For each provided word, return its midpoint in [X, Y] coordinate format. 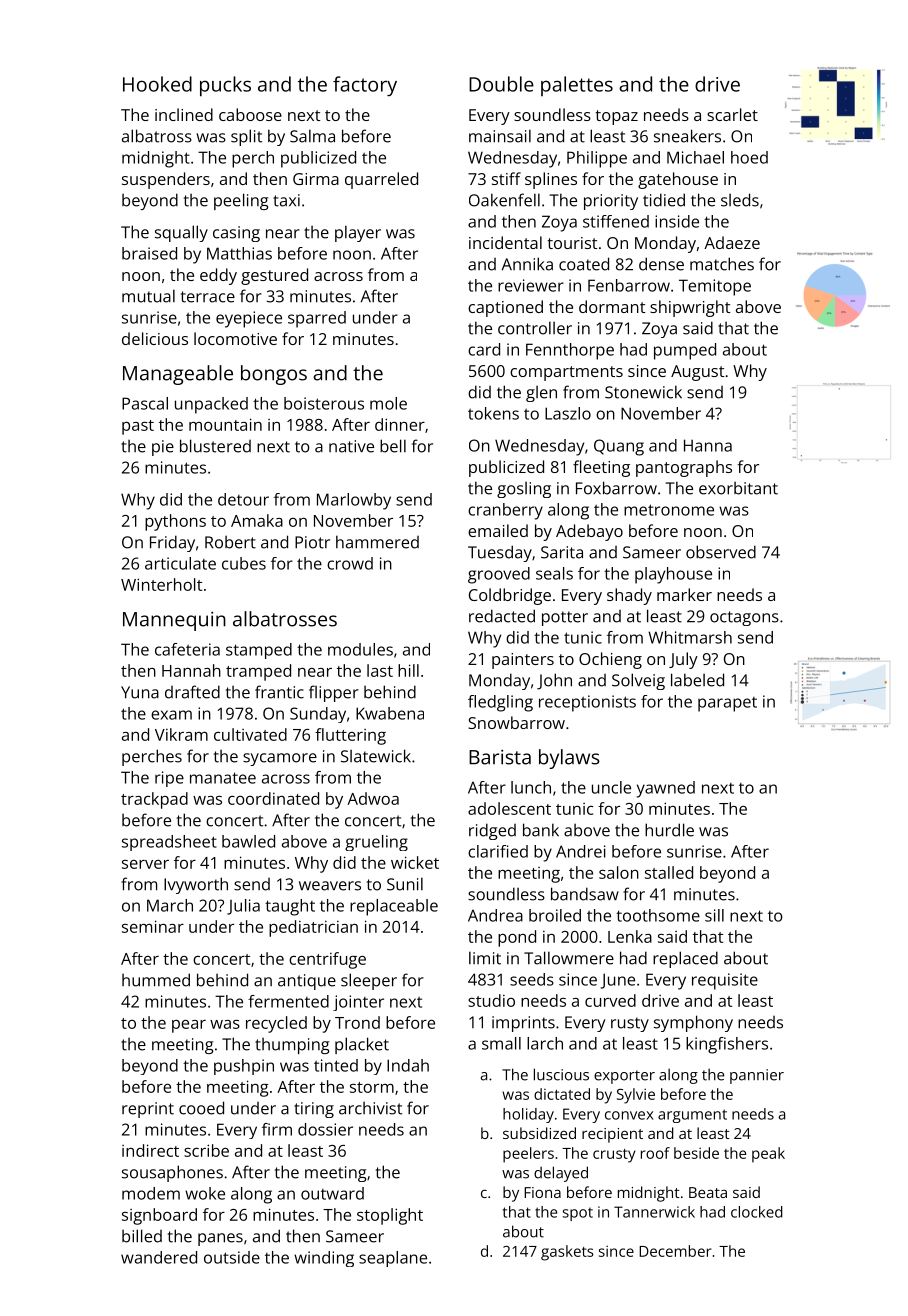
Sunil [405, 884]
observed [721, 552]
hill [408, 670]
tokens [493, 413]
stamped [259, 651]
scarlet [732, 114]
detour [243, 499]
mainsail [500, 136]
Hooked [157, 84]
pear [189, 1026]
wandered [159, 1257]
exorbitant [738, 488]
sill [714, 915]
